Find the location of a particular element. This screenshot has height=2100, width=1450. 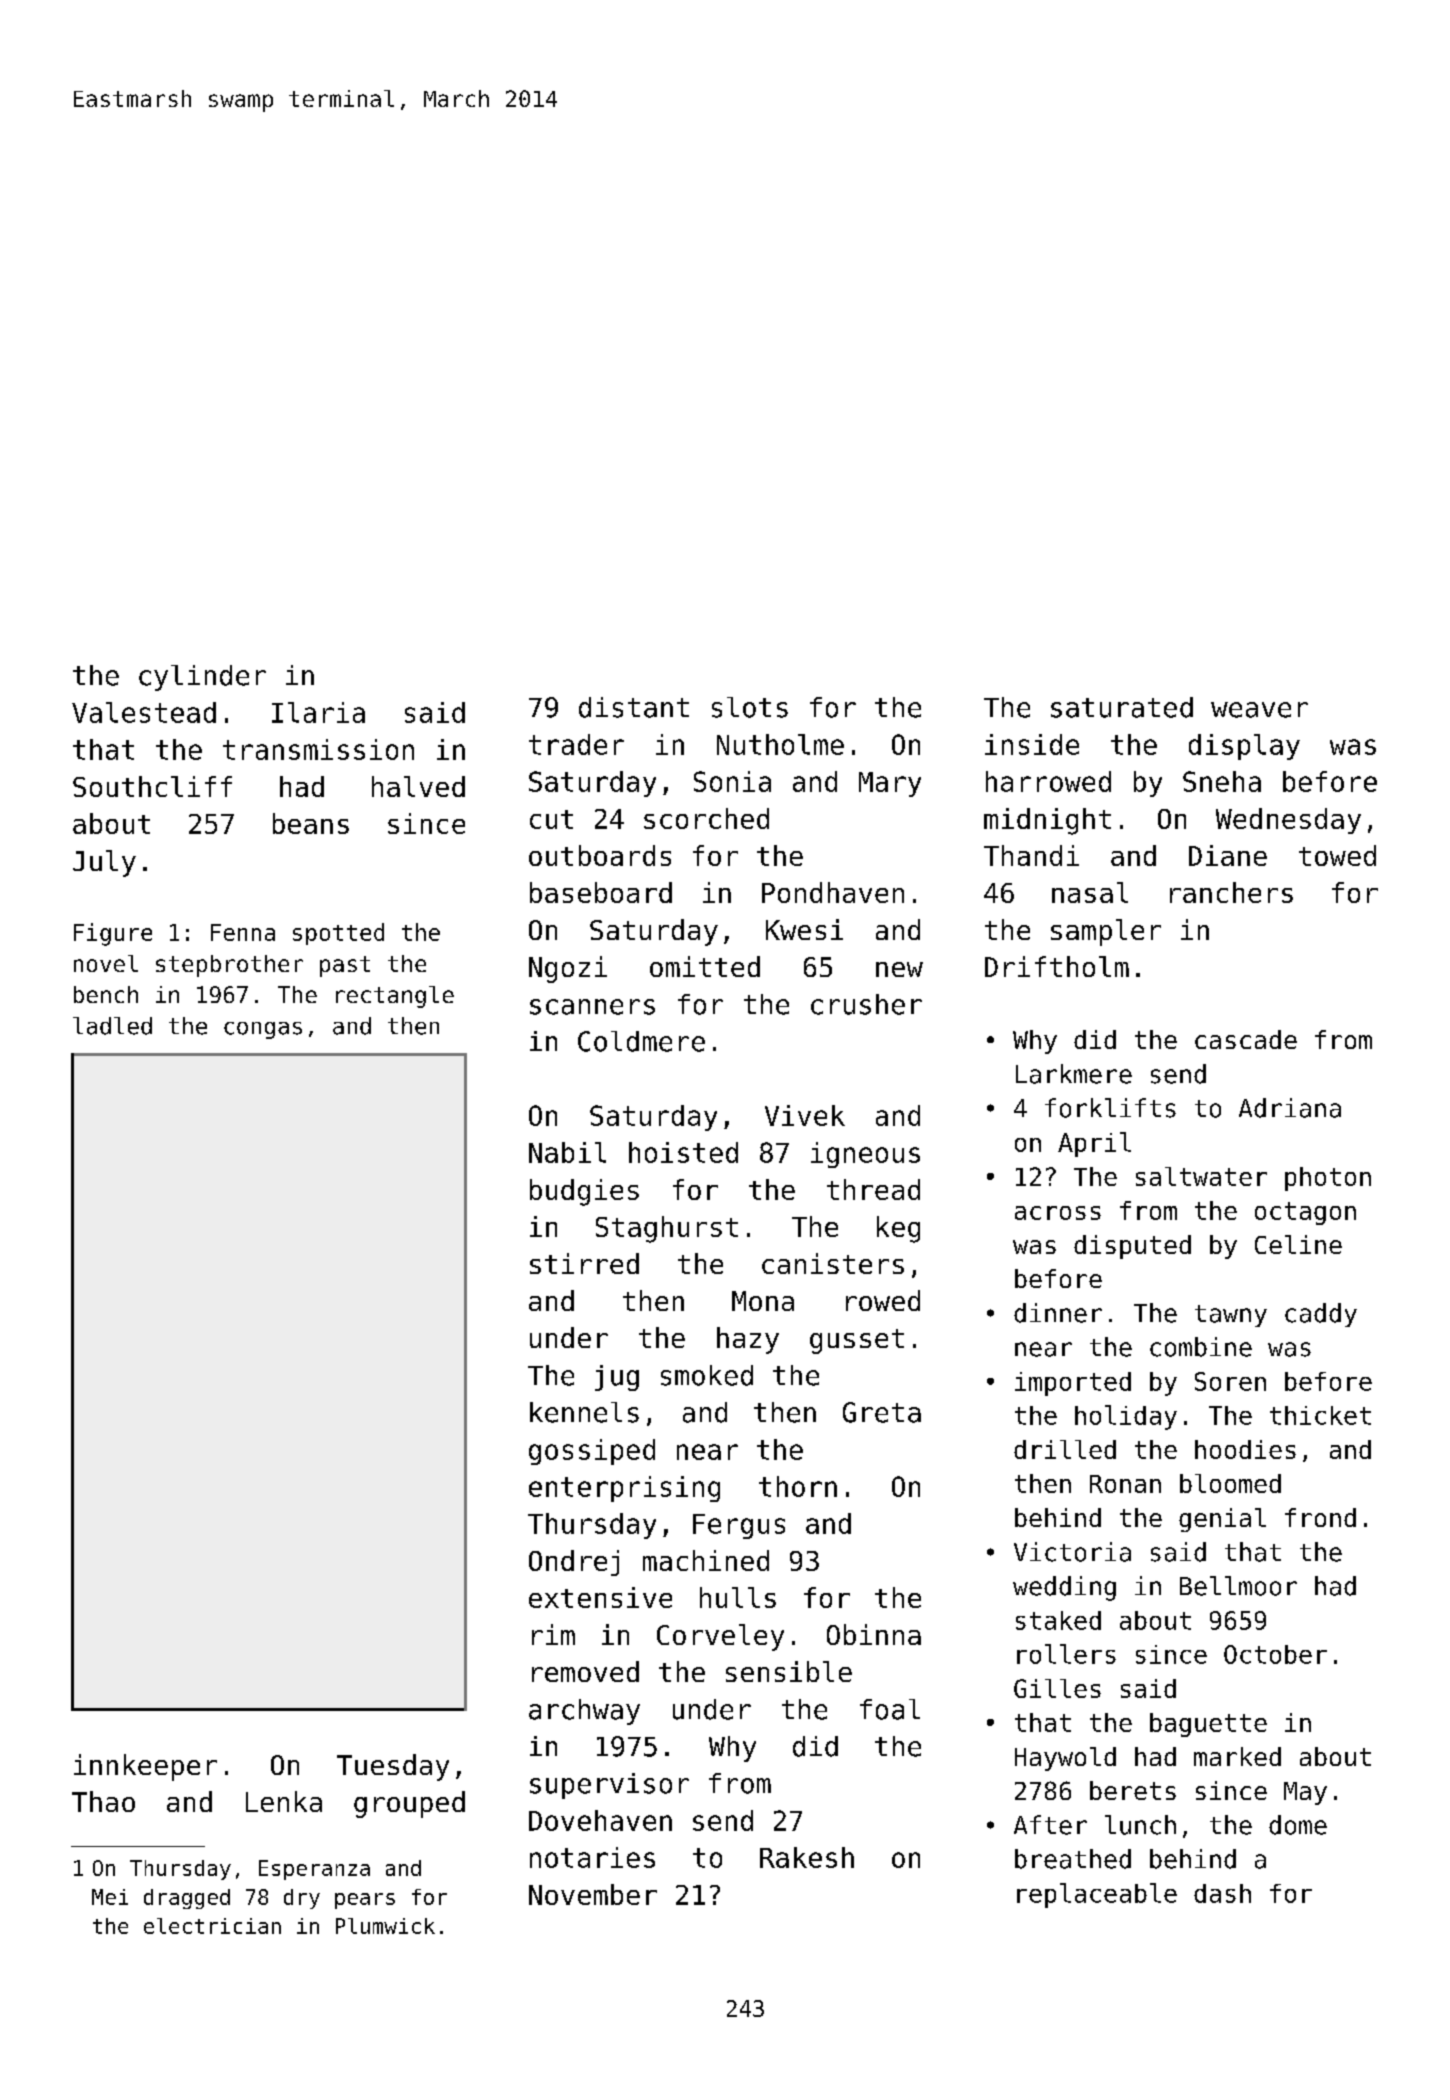

towed is located at coordinates (1337, 855).
